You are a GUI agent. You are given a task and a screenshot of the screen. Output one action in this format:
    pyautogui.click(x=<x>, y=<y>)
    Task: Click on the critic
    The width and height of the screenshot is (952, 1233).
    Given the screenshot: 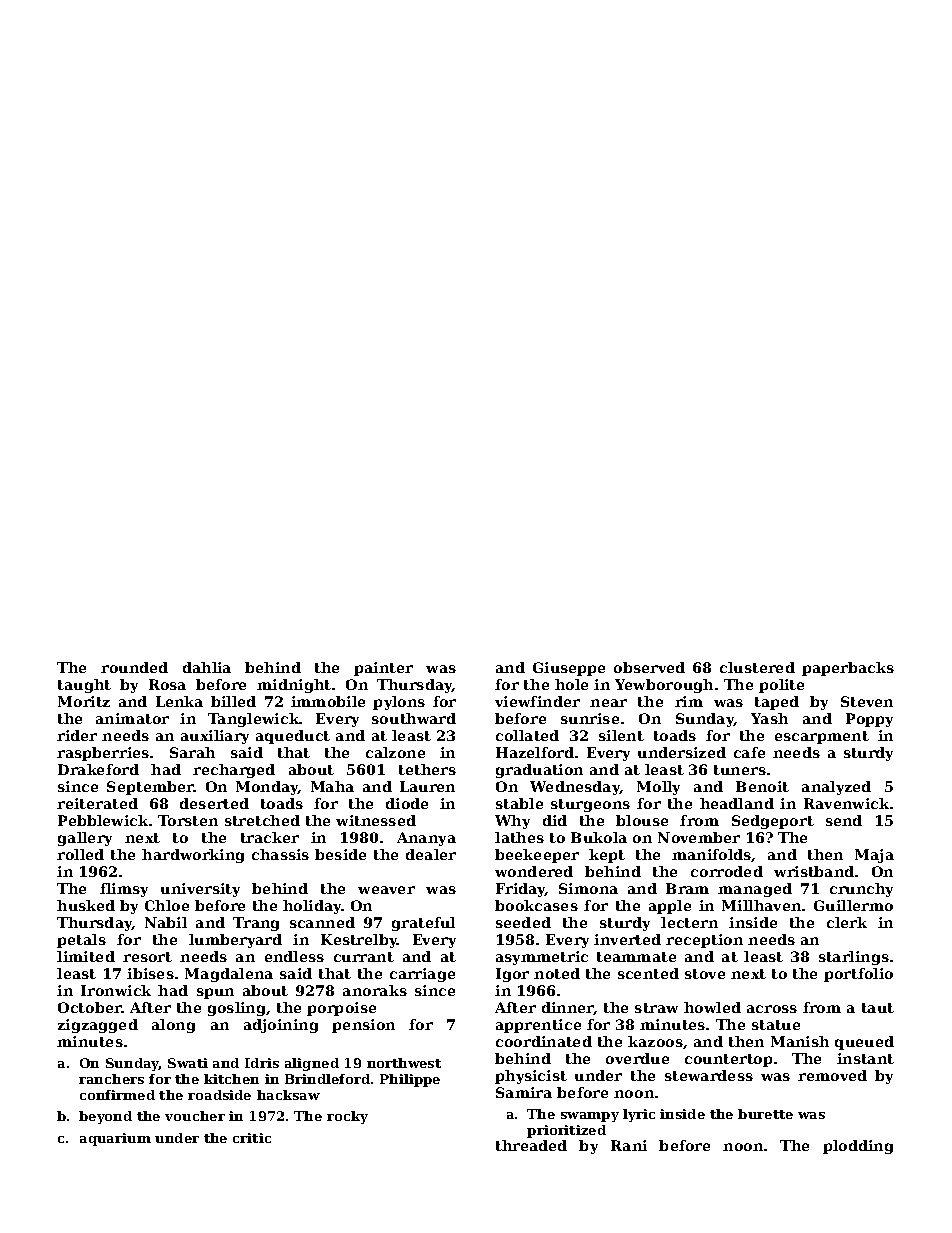 What is the action you would take?
    pyautogui.click(x=252, y=1138)
